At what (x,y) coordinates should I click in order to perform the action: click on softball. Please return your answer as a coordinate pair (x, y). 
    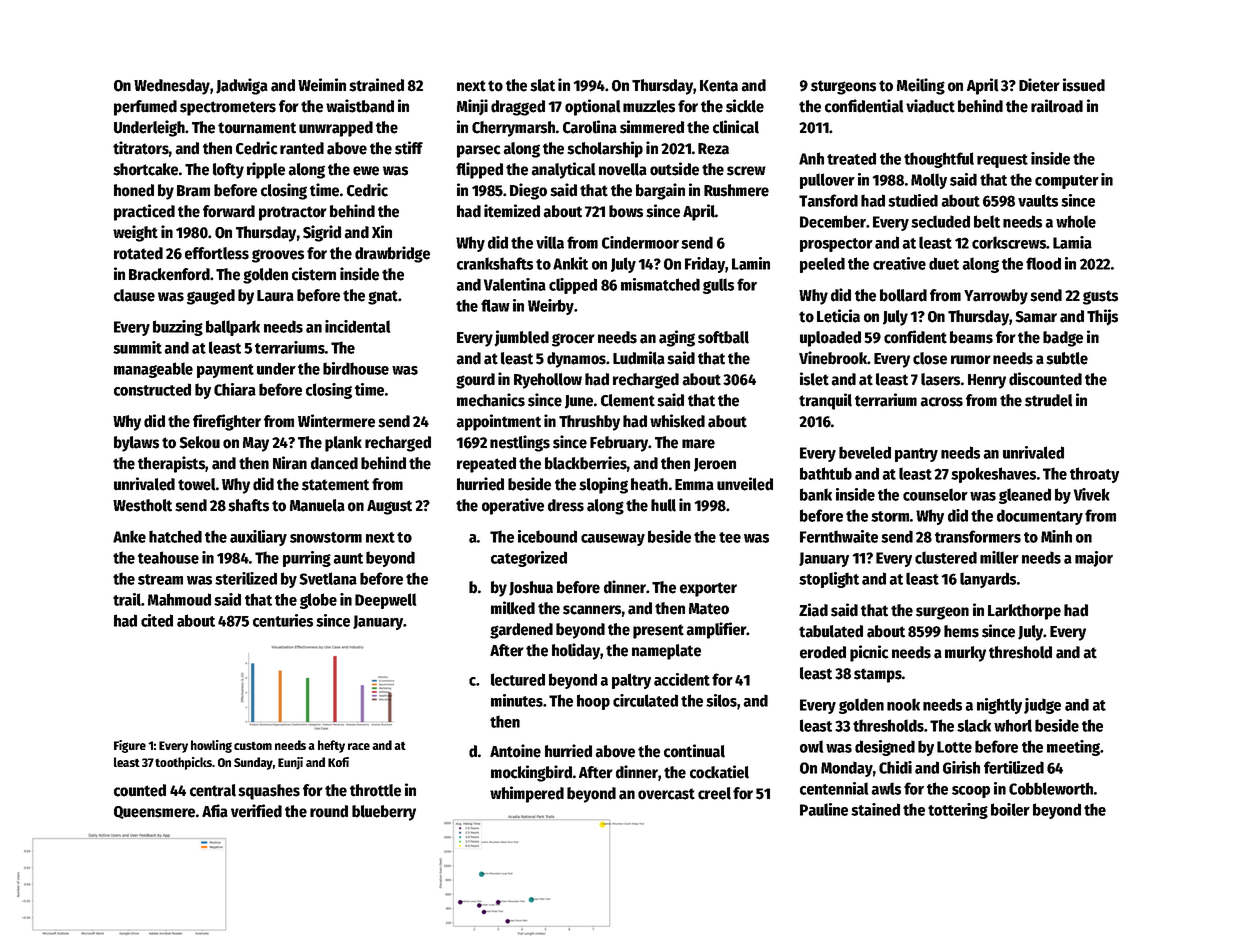
    Looking at the image, I should click on (723, 337).
